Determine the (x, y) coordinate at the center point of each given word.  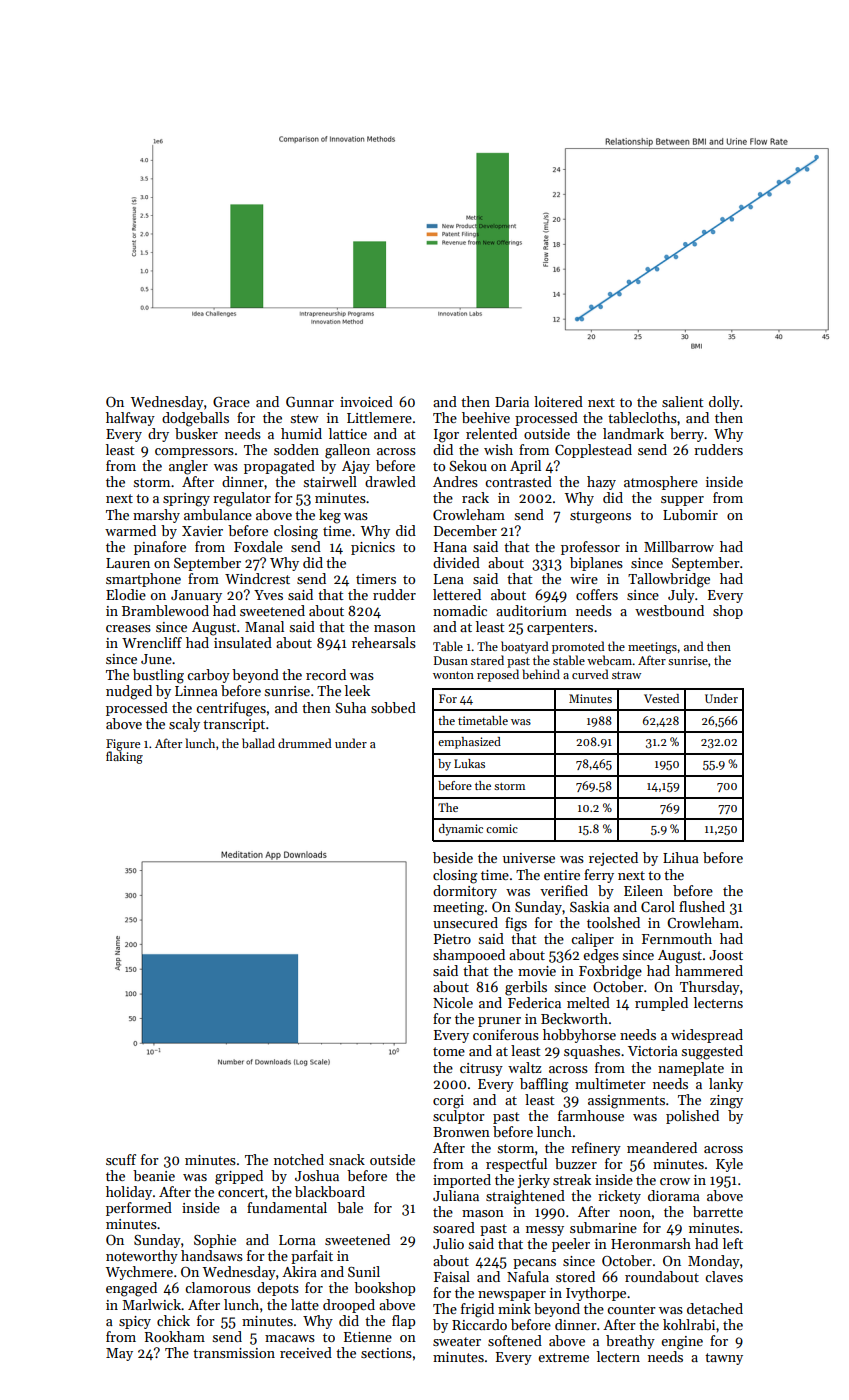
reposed (498, 675)
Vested (661, 698)
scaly (184, 725)
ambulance (218, 514)
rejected (613, 859)
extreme (563, 1357)
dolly (724, 403)
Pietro (452, 939)
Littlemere (379, 417)
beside (453, 857)
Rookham (175, 1336)
